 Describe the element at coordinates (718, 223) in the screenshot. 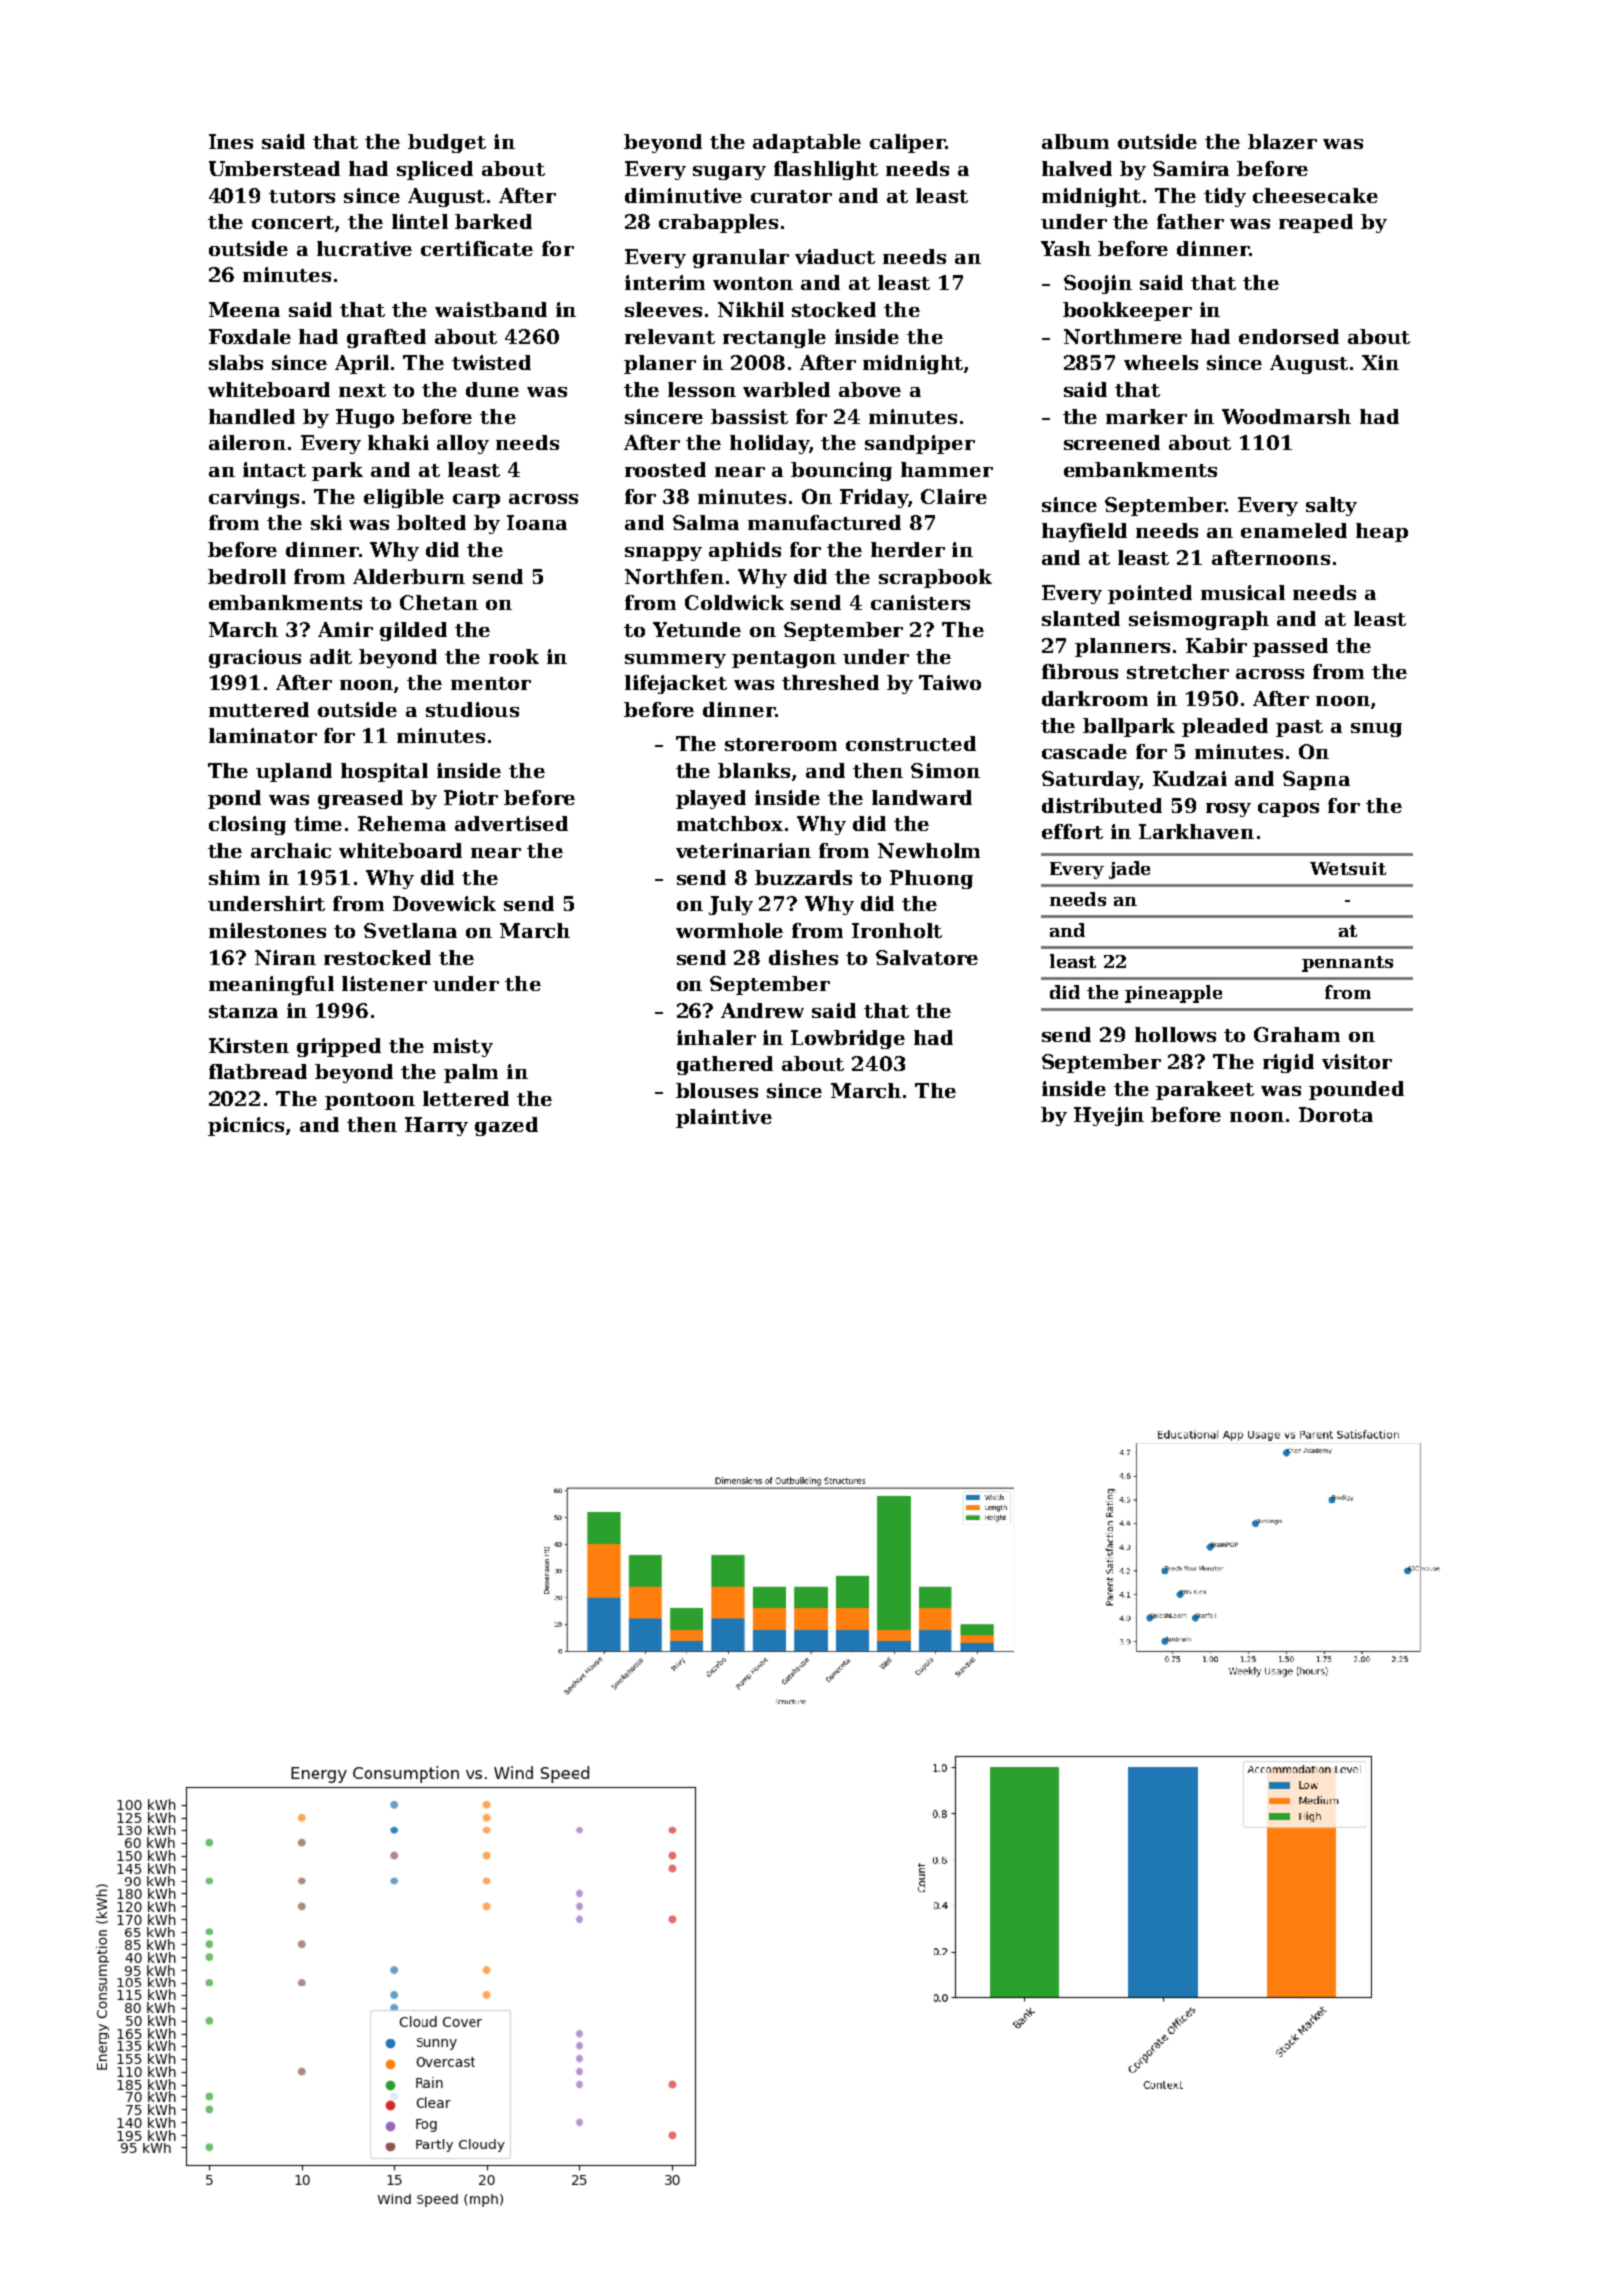

I see `crabapples` at that location.
